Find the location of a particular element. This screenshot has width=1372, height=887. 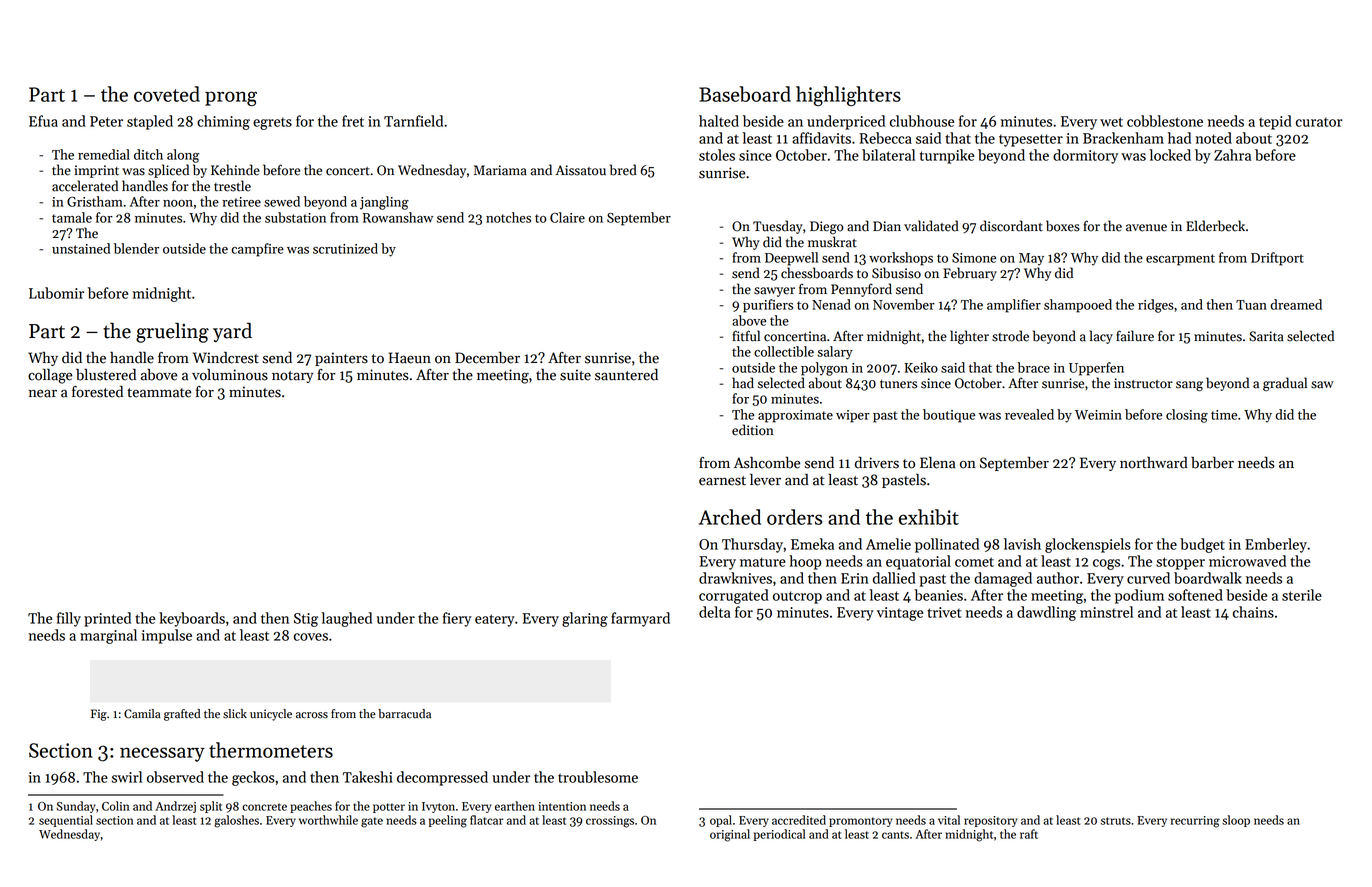

earnest is located at coordinates (722, 481).
